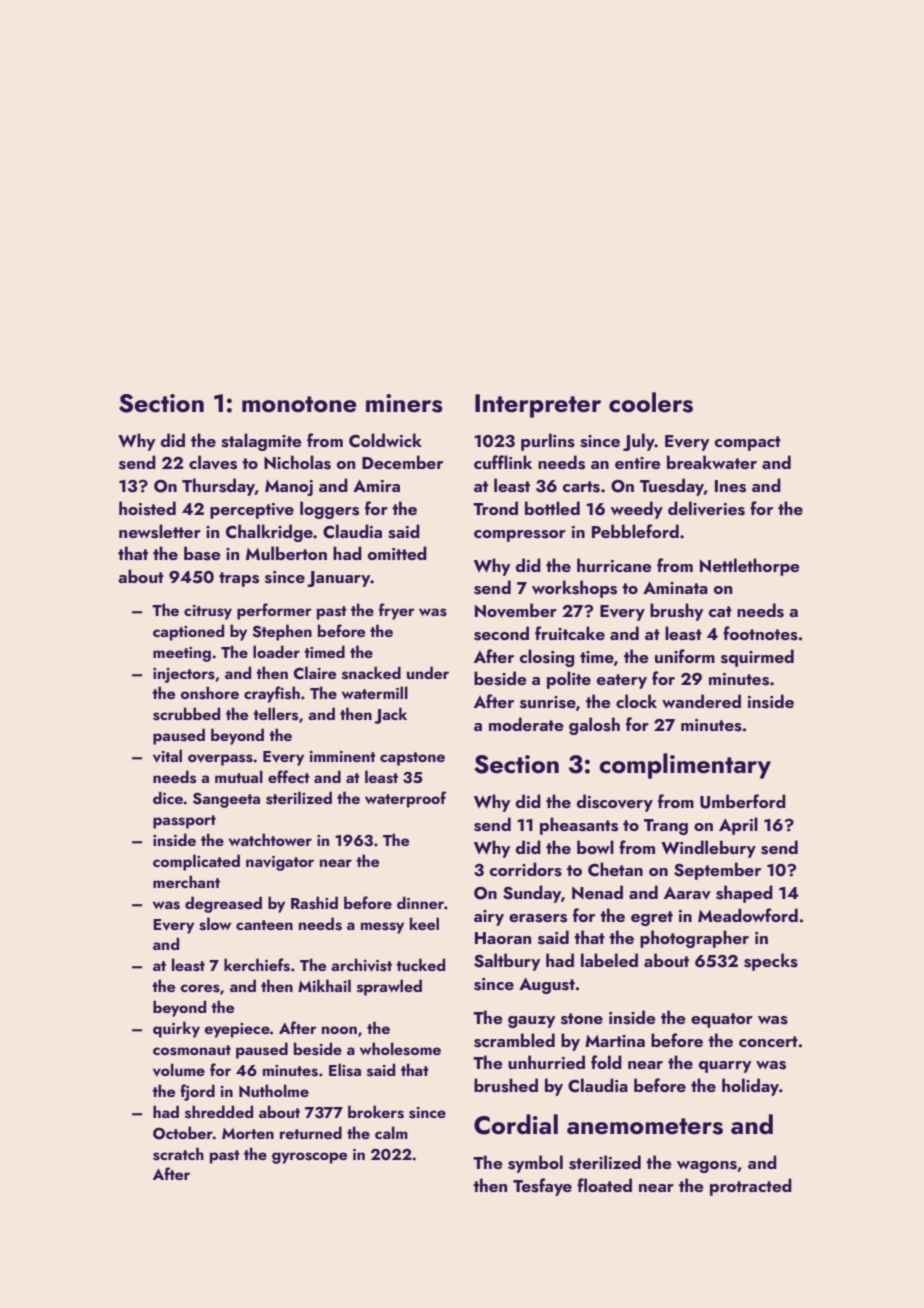 Image resolution: width=924 pixels, height=1308 pixels. Describe the element at coordinates (750, 567) in the document. I see `Nettlethorpe` at that location.
